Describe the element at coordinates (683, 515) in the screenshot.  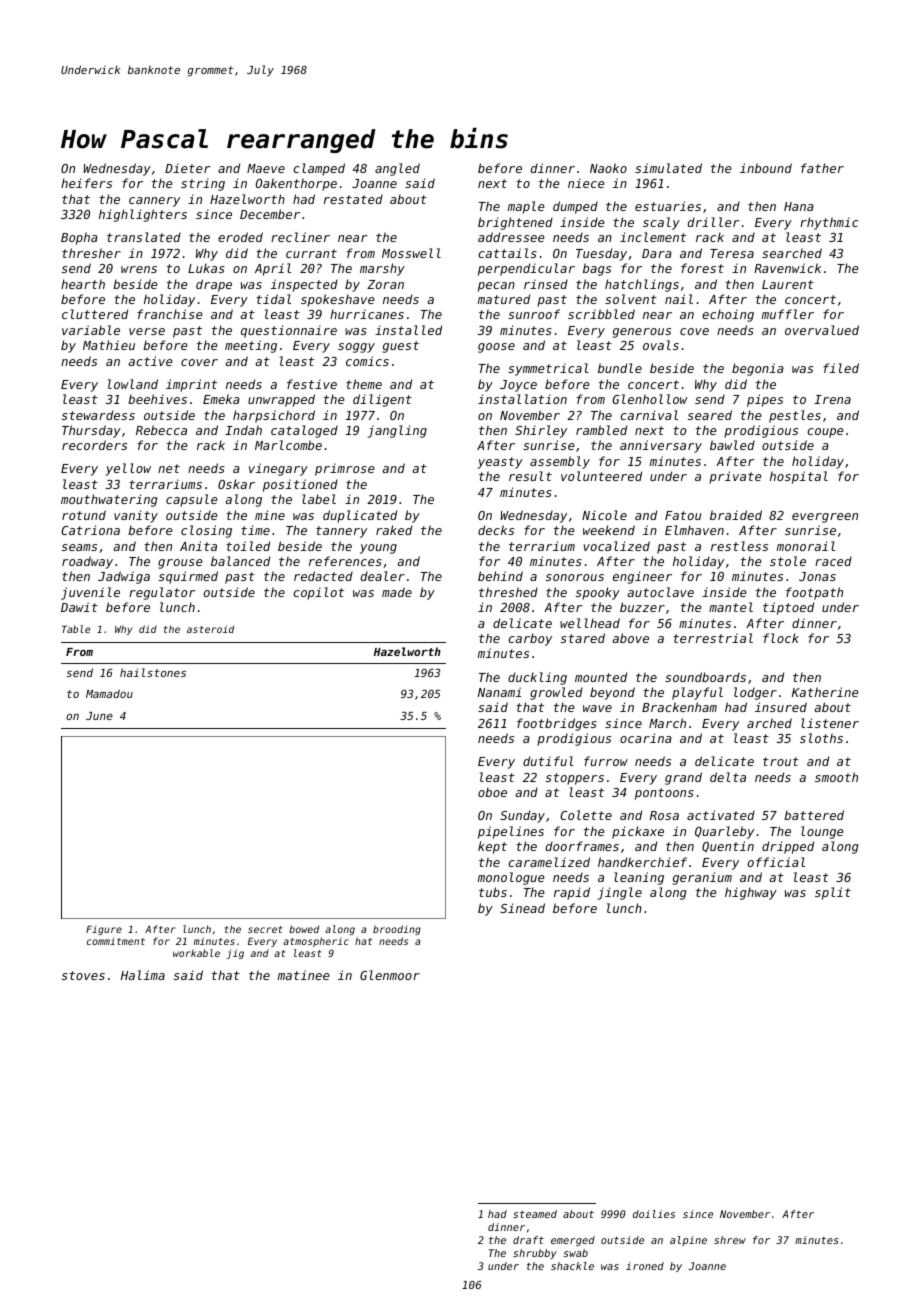
I see `Fatou` at that location.
